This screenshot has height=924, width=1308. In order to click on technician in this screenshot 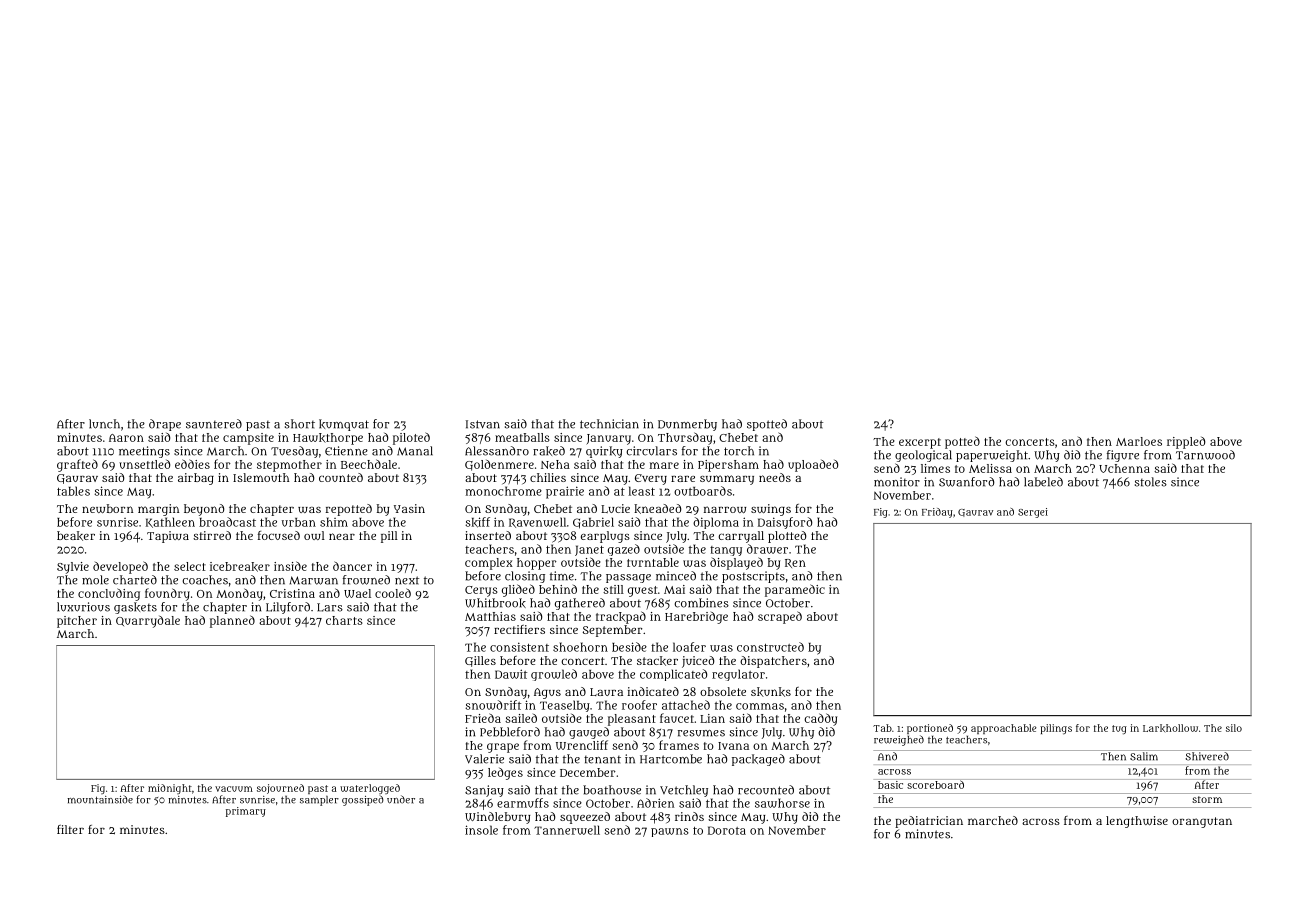, I will do `click(609, 424)`.
